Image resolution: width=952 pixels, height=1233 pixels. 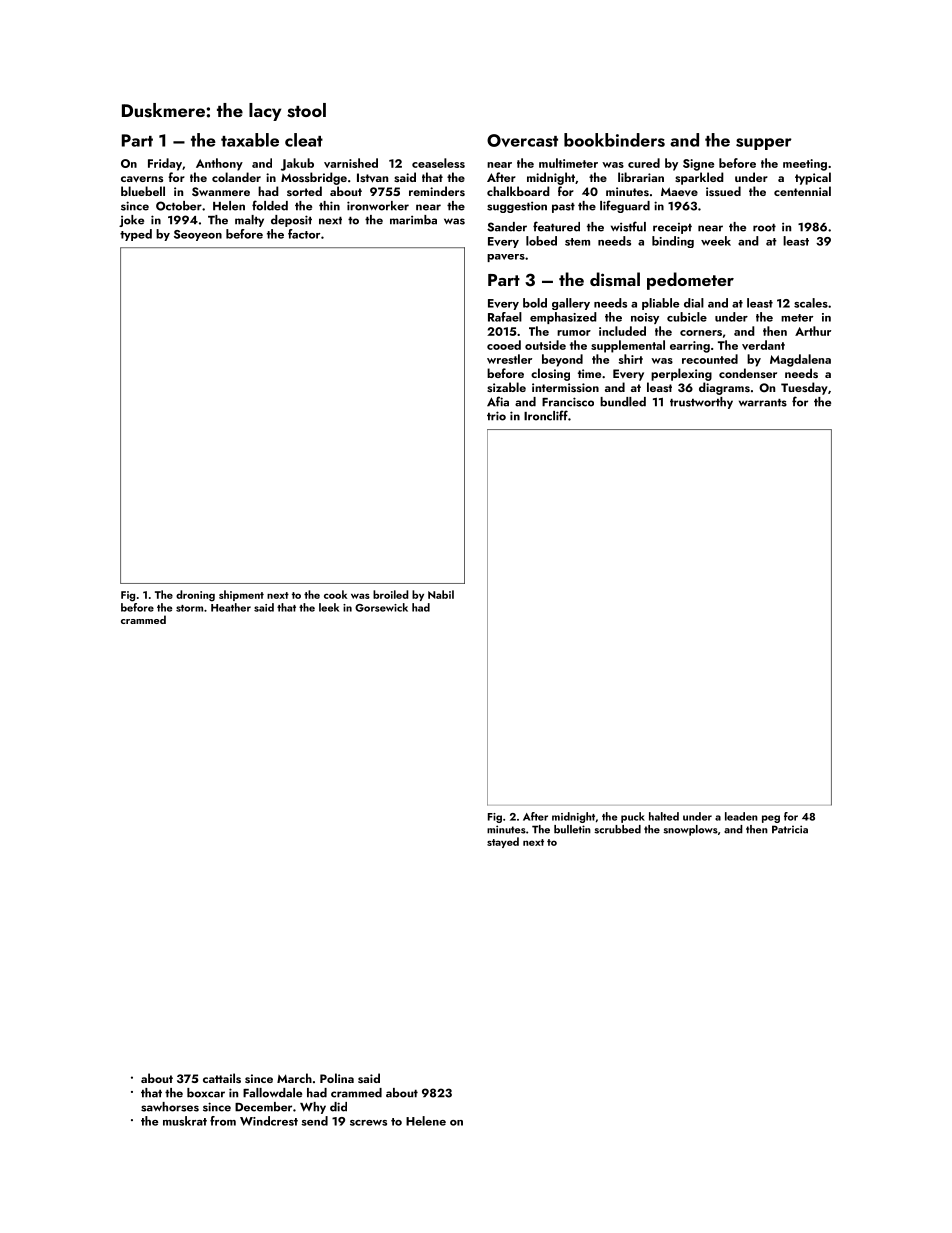 I want to click on past, so click(x=563, y=208).
